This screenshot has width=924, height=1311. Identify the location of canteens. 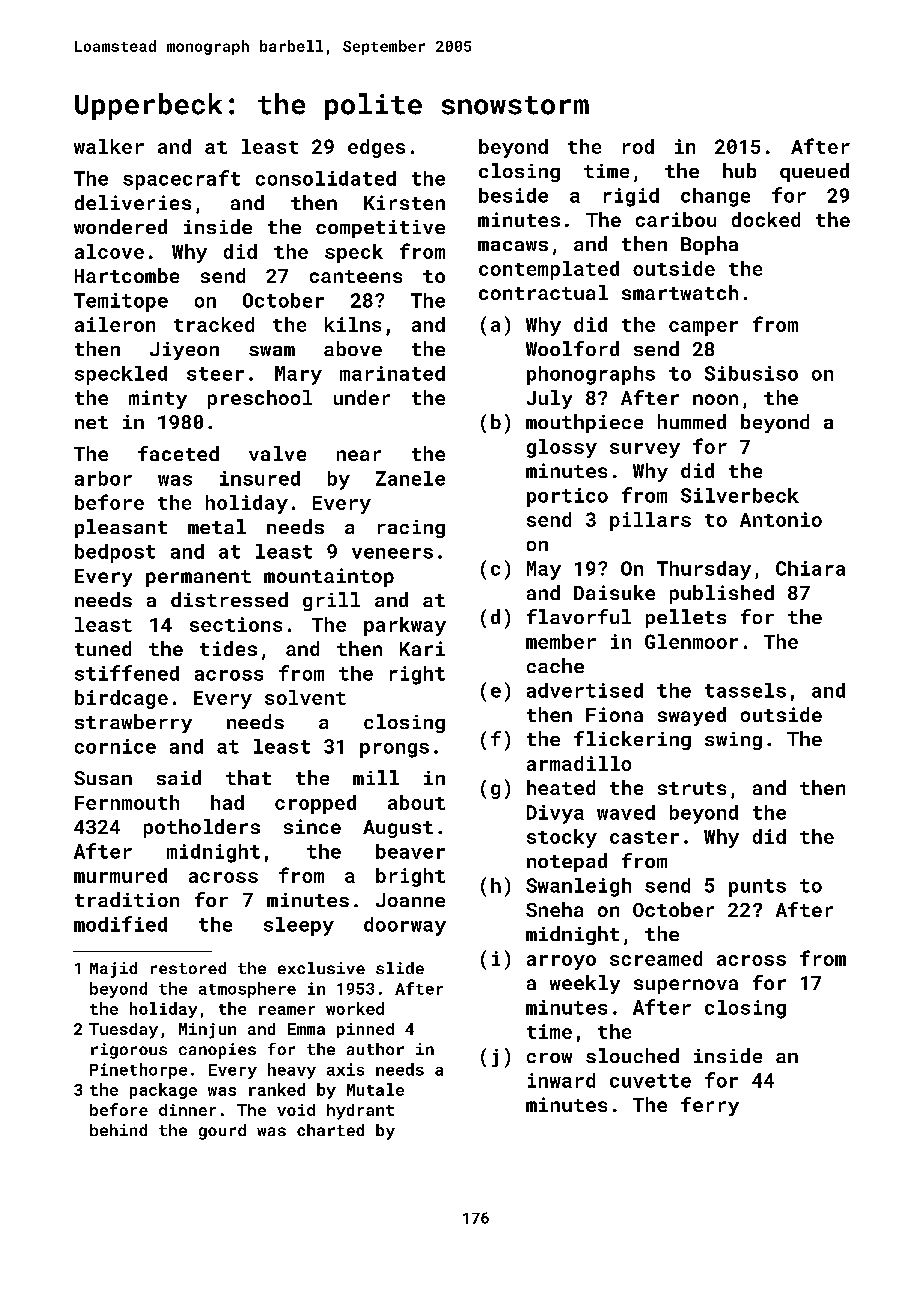
(356, 276).
